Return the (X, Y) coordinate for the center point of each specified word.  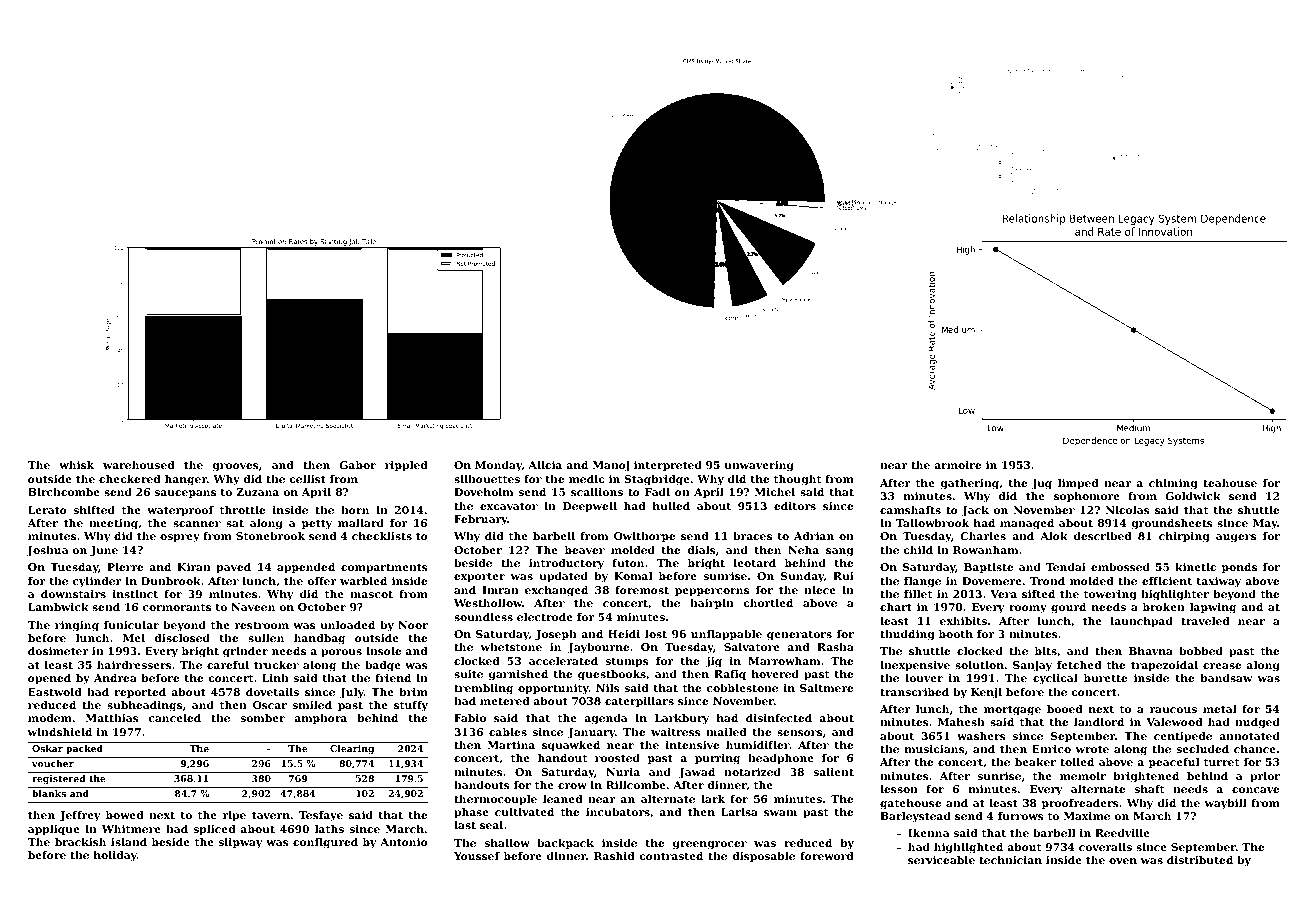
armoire (957, 465)
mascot (371, 594)
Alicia (545, 465)
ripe (234, 816)
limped (1078, 484)
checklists (382, 536)
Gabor (357, 465)
